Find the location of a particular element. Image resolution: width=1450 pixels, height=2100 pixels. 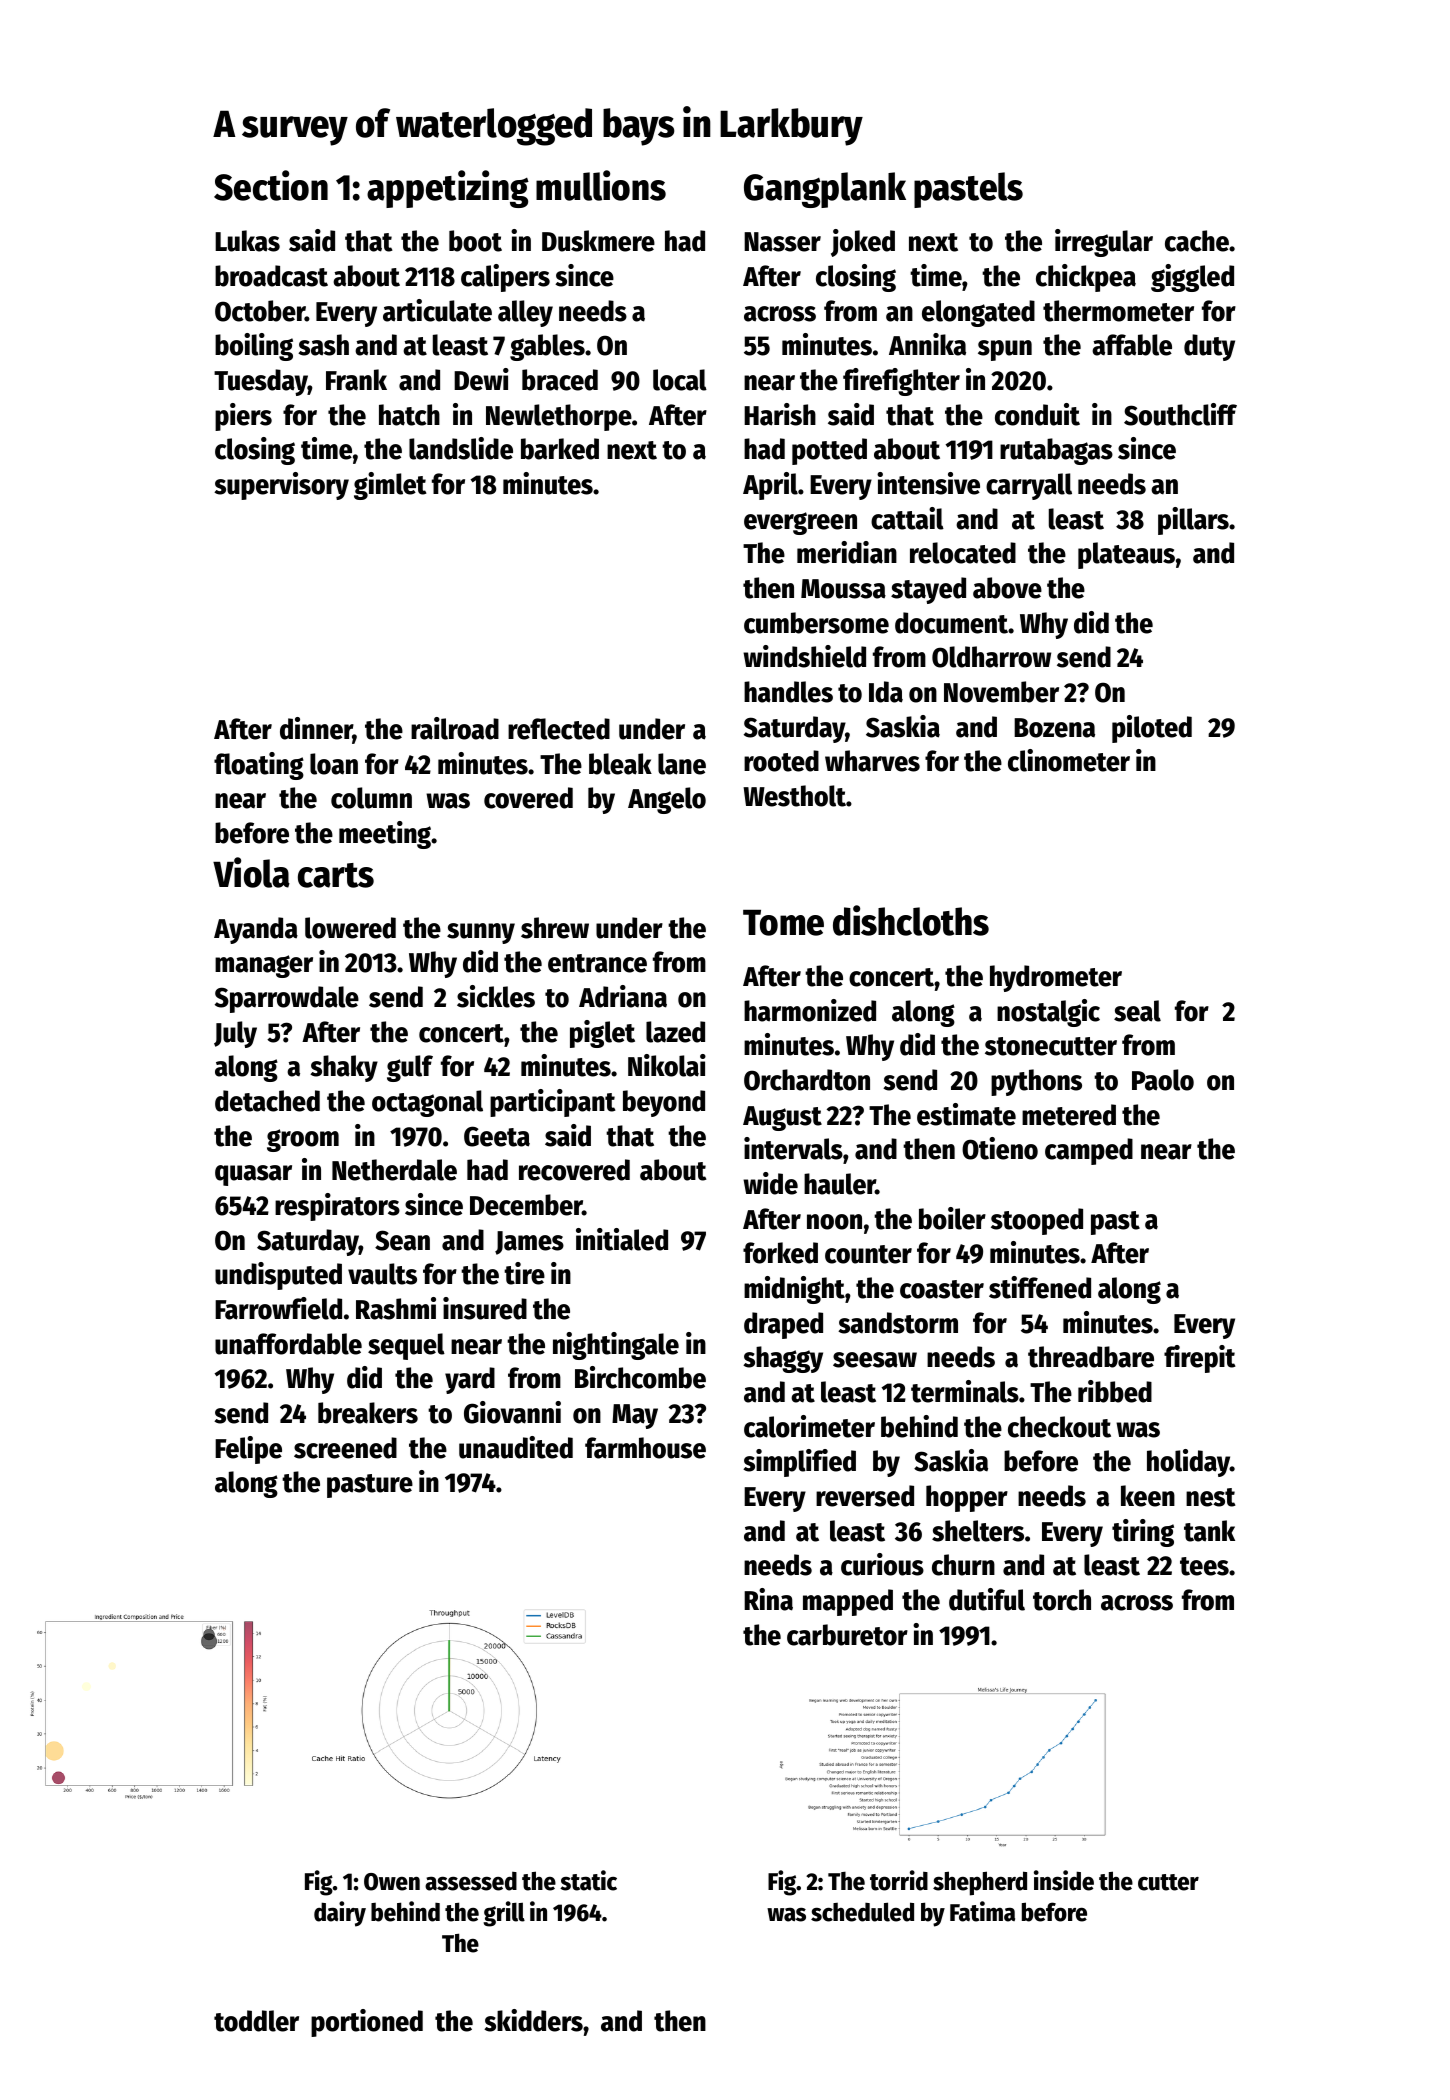

mullions is located at coordinates (601, 185).
